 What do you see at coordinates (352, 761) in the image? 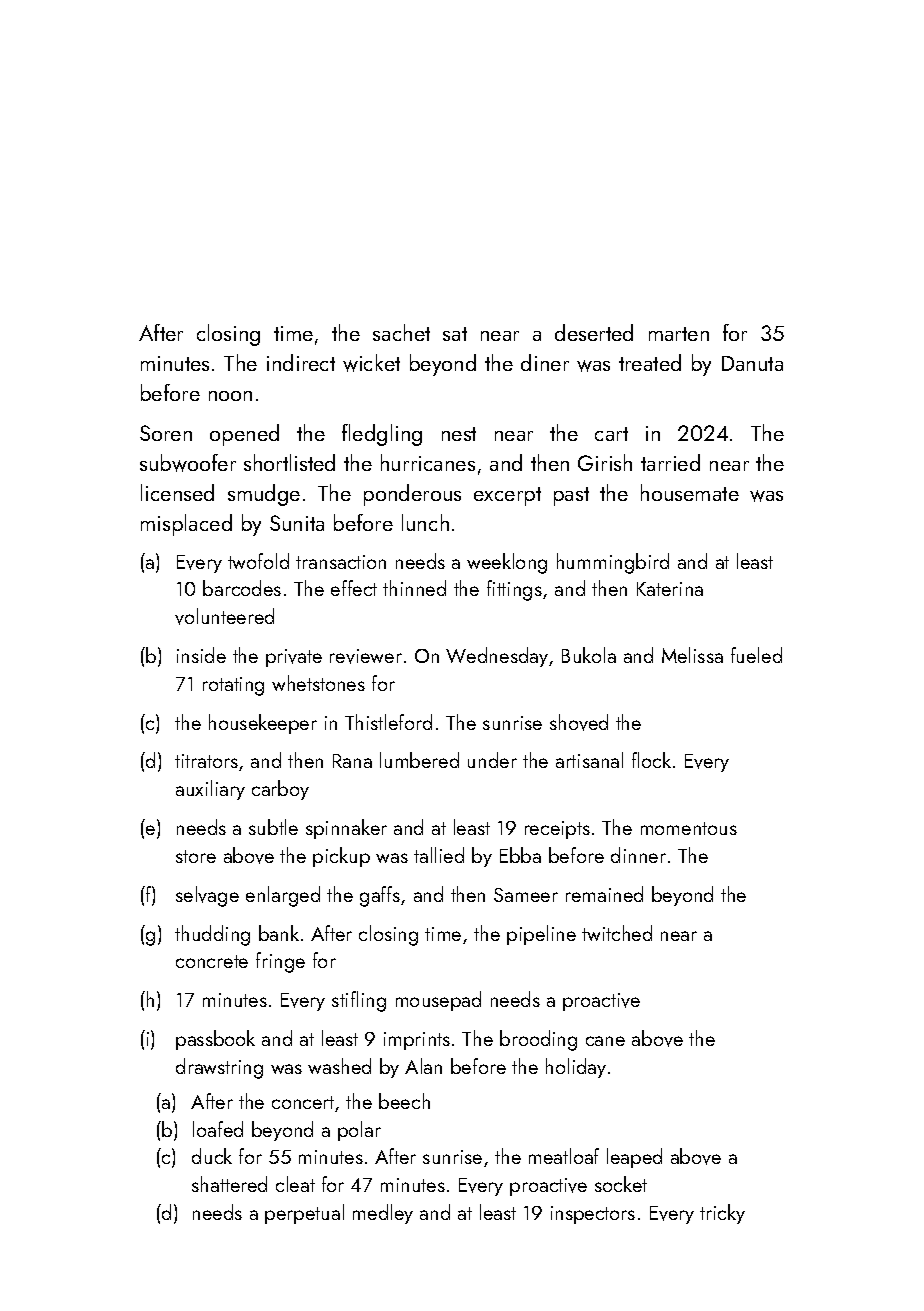
I see `Rana` at bounding box center [352, 761].
